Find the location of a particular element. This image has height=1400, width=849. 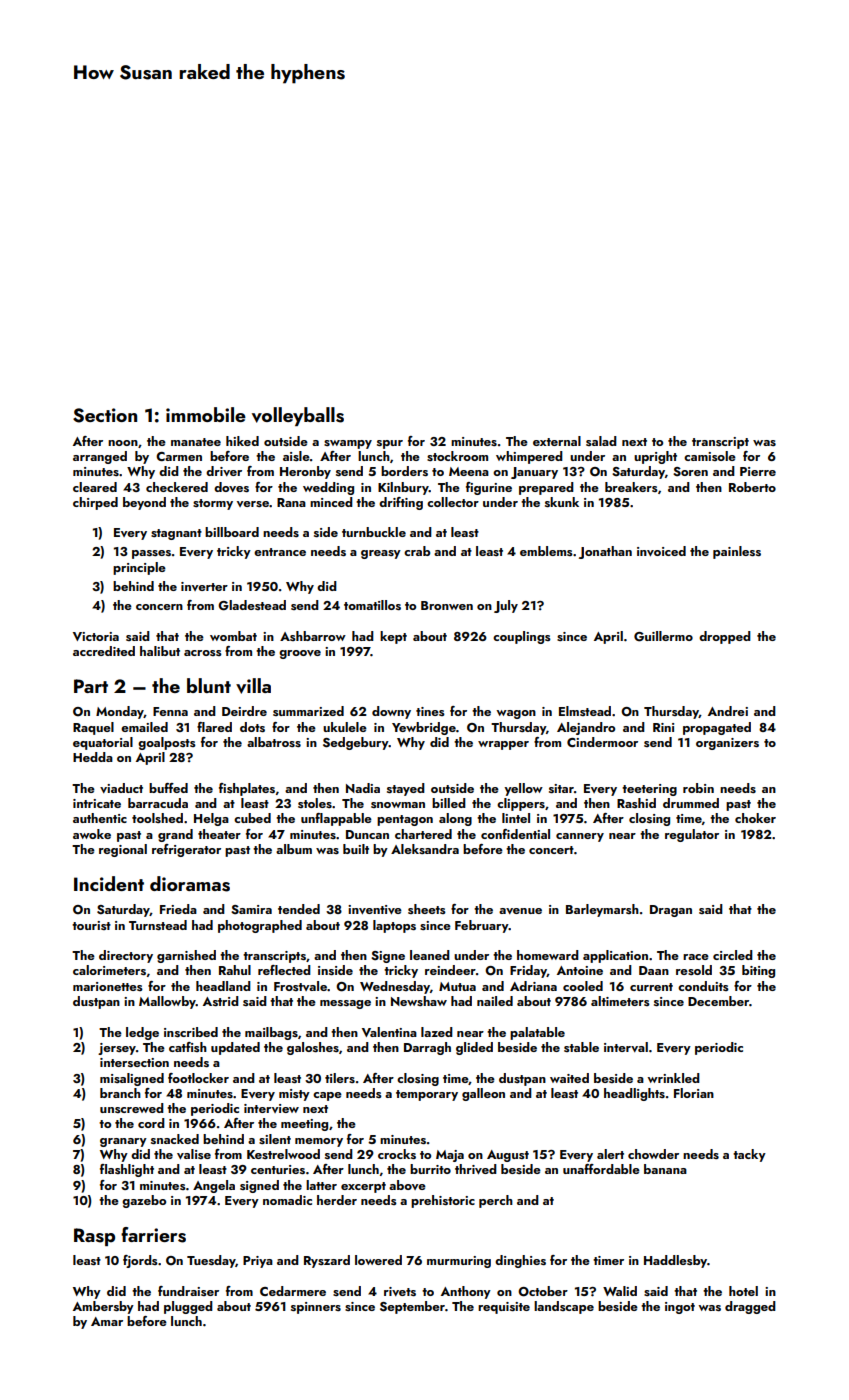

unflappable is located at coordinates (336, 819).
